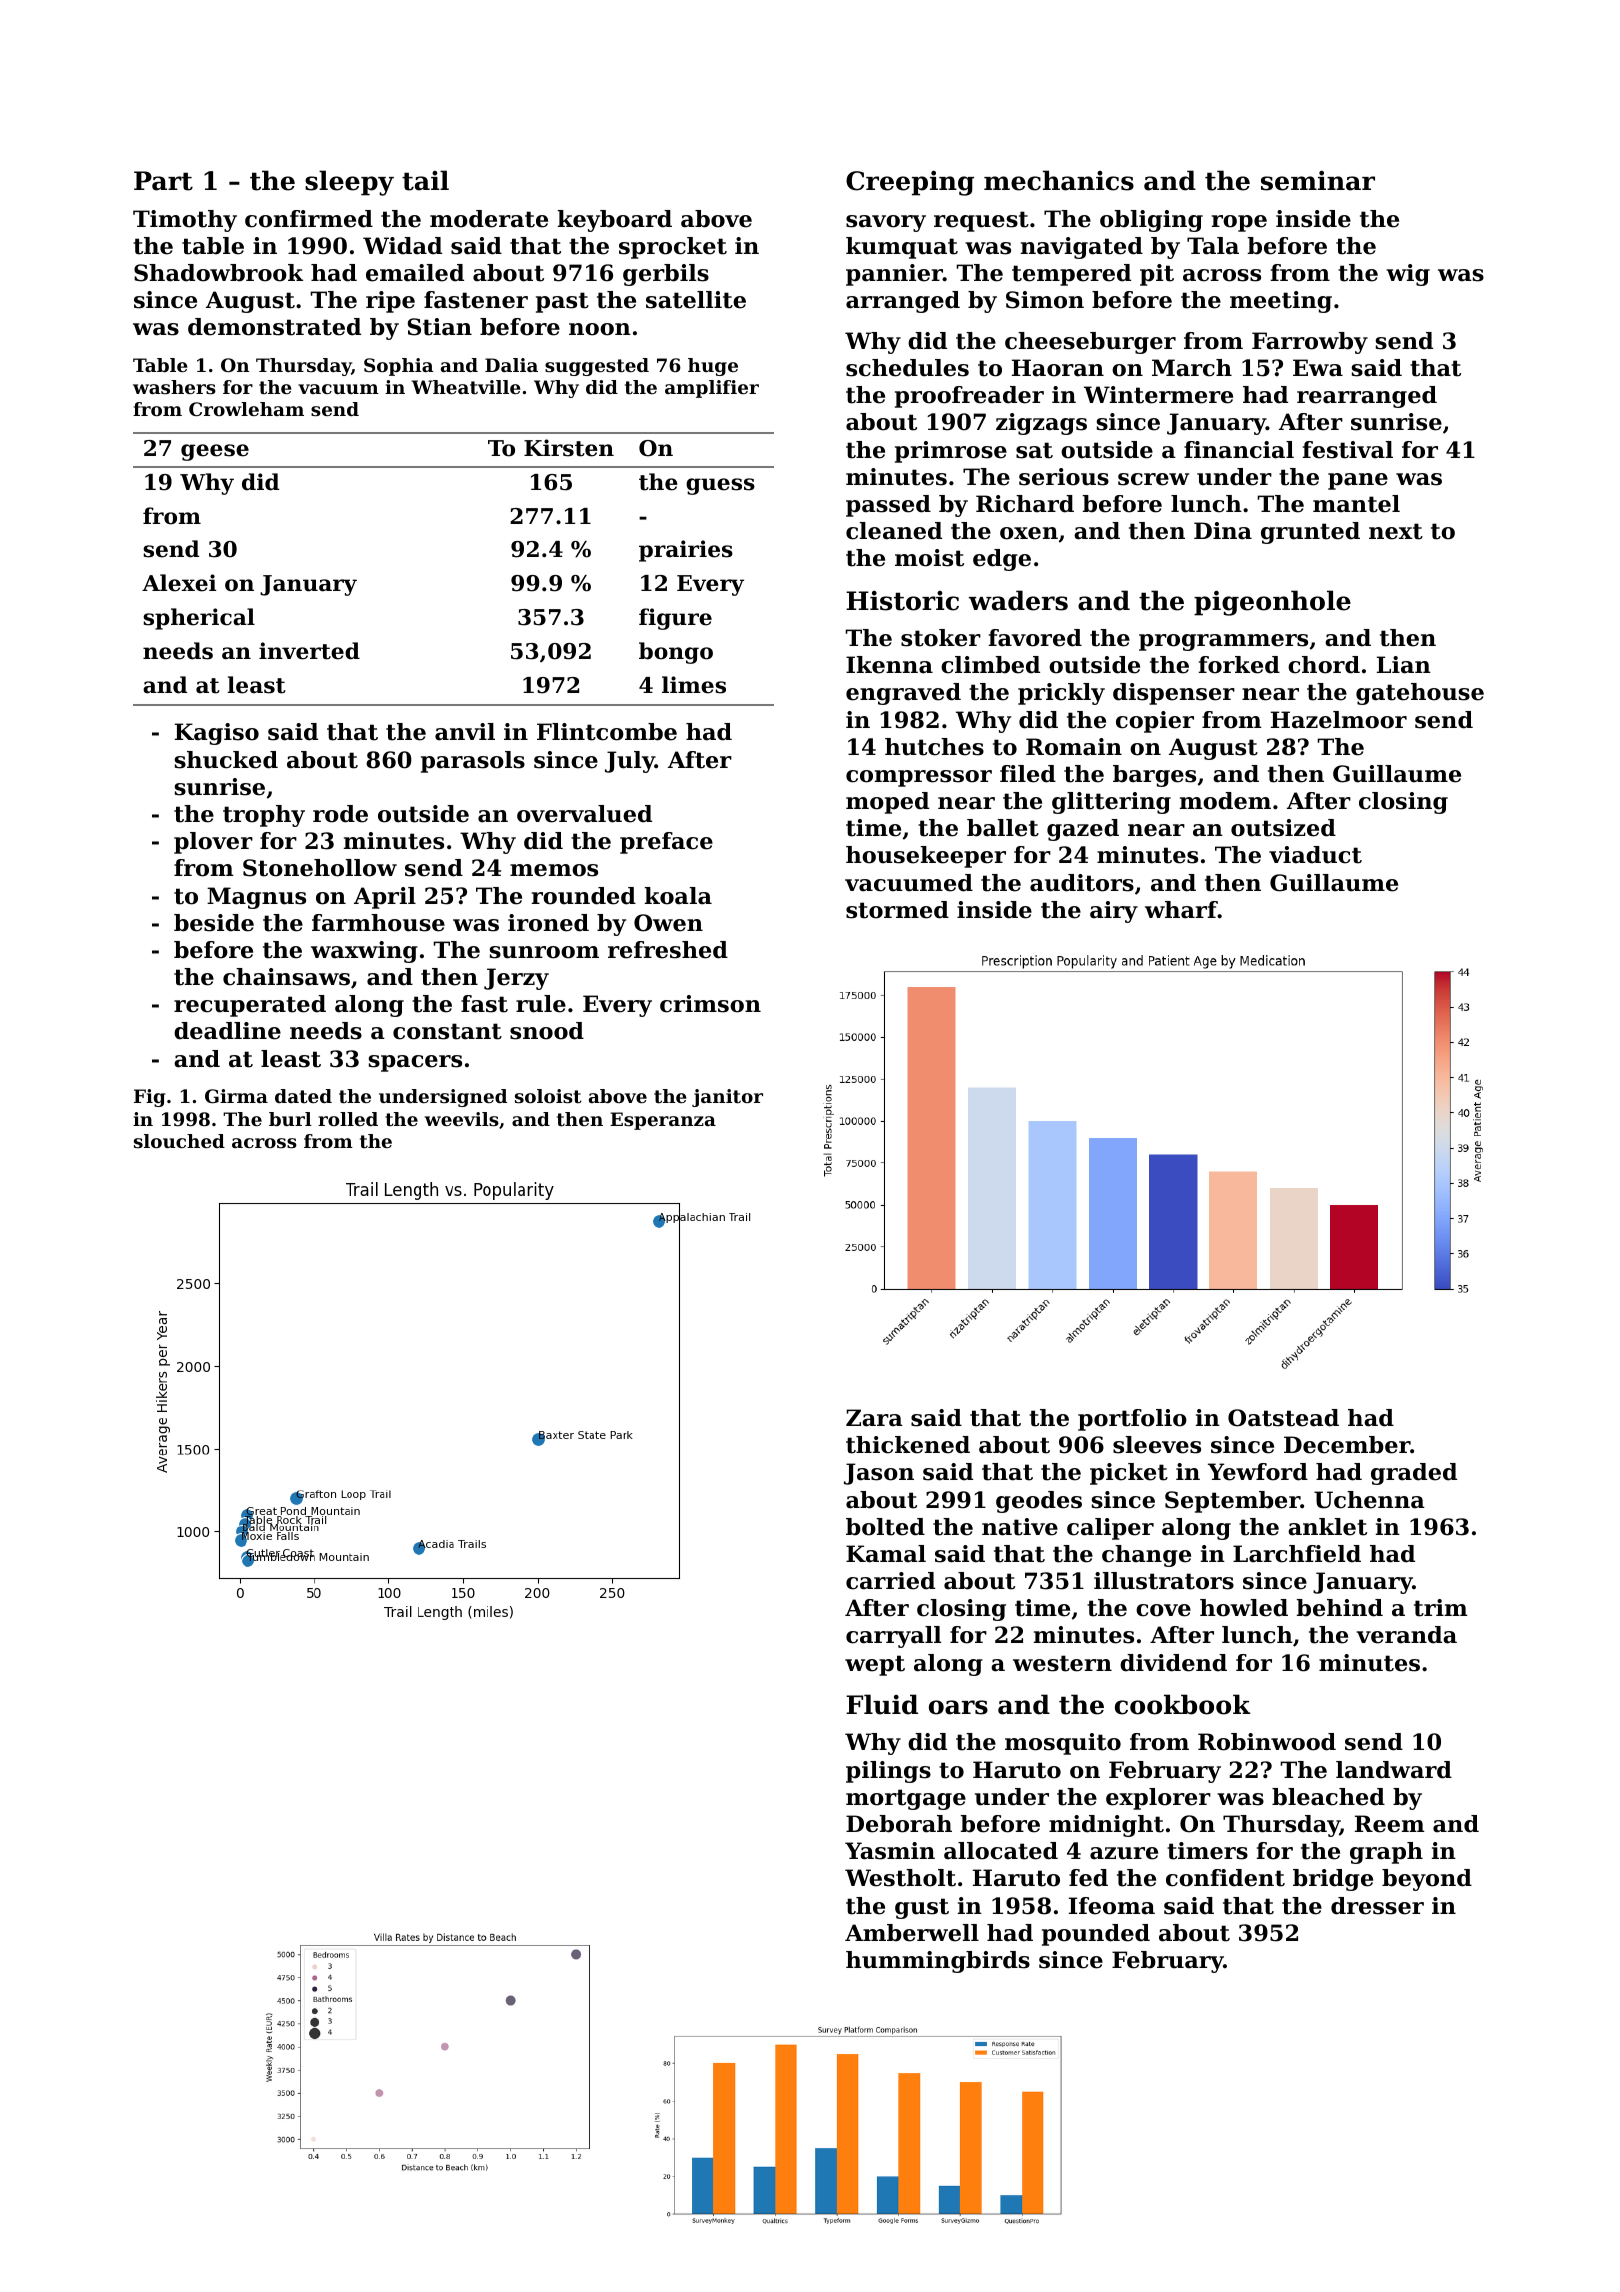 This screenshot has height=2292, width=1620. I want to click on Esperanza, so click(663, 1121).
